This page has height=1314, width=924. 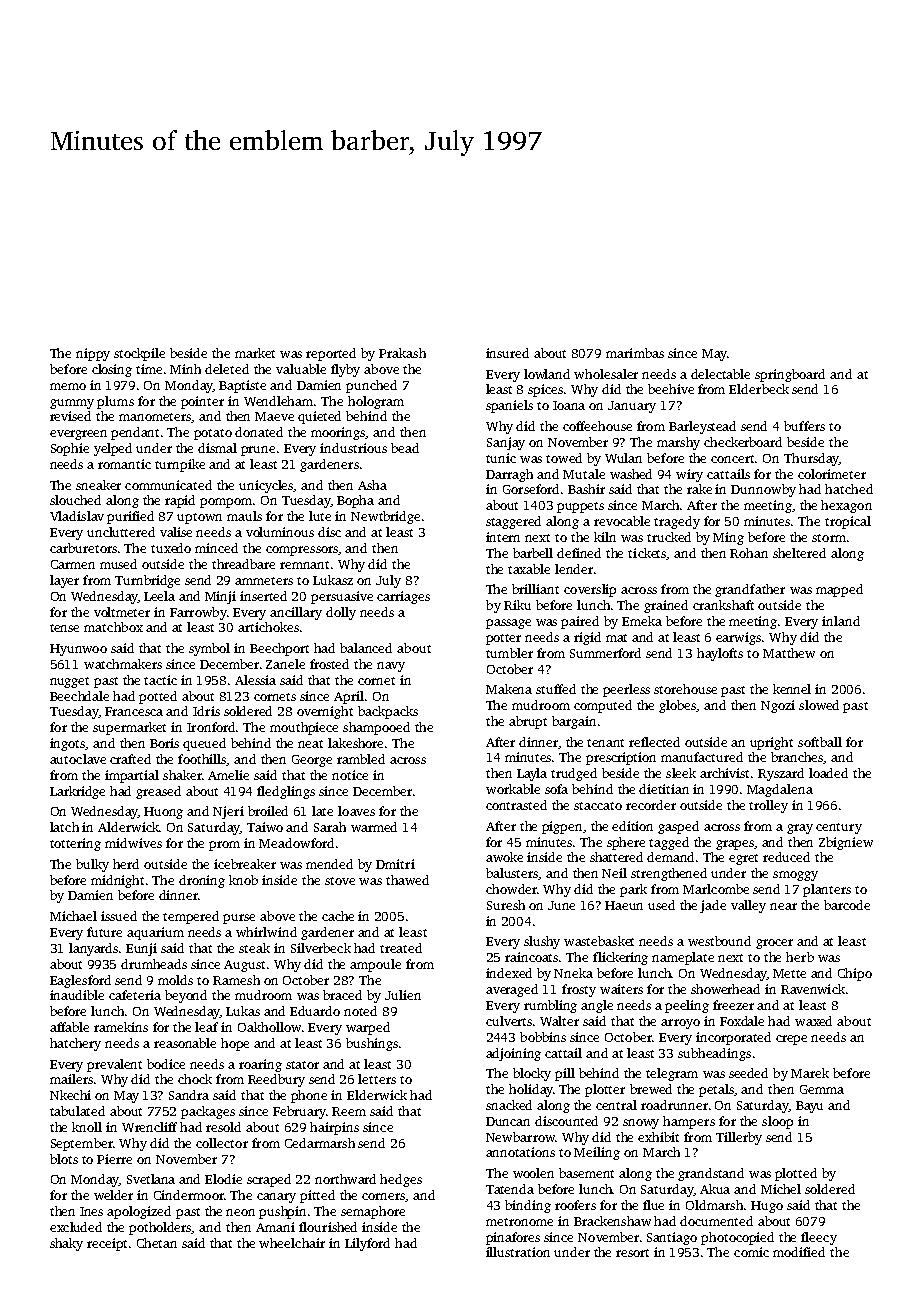 What do you see at coordinates (513, 1238) in the page?
I see `pinafores` at bounding box center [513, 1238].
